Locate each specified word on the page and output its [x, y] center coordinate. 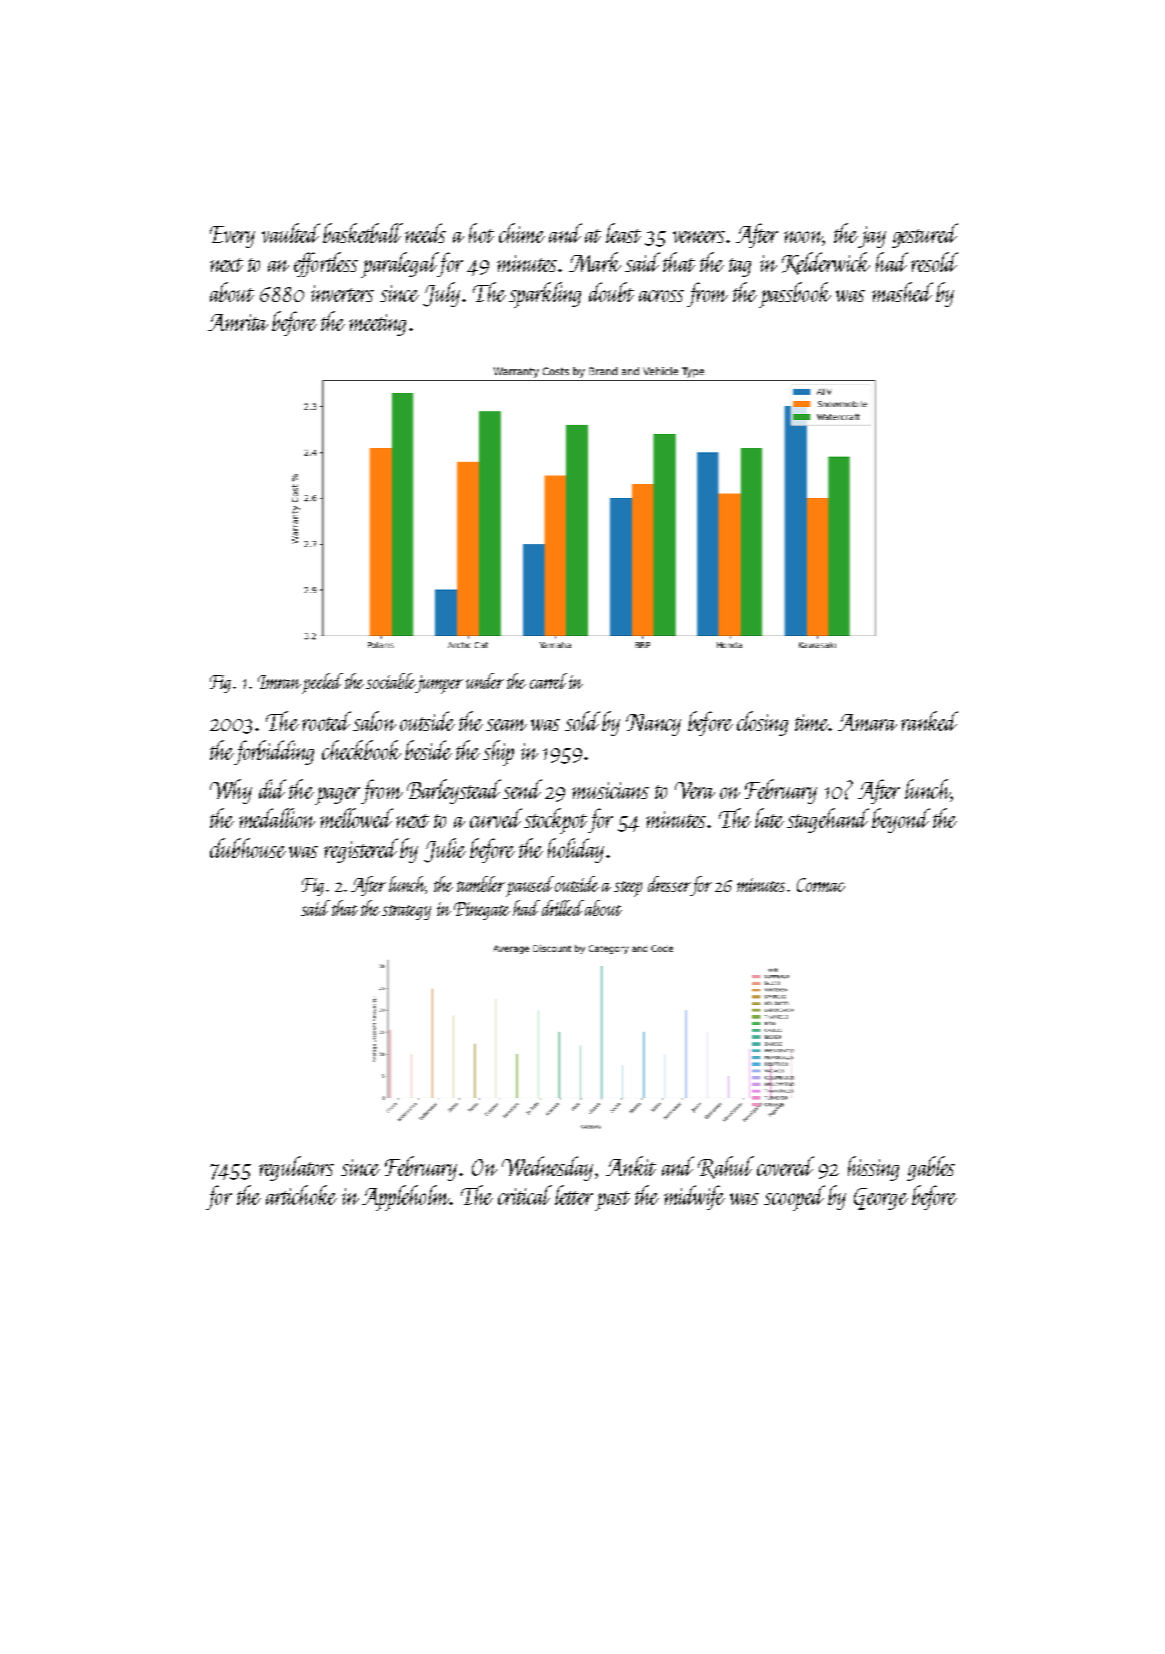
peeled [322, 683]
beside [428, 750]
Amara [867, 722]
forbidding [274, 752]
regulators [296, 1168]
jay [872, 237]
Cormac [821, 885]
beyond [901, 820]
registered [362, 850]
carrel [548, 681]
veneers [699, 237]
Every [232, 237]
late [769, 818]
